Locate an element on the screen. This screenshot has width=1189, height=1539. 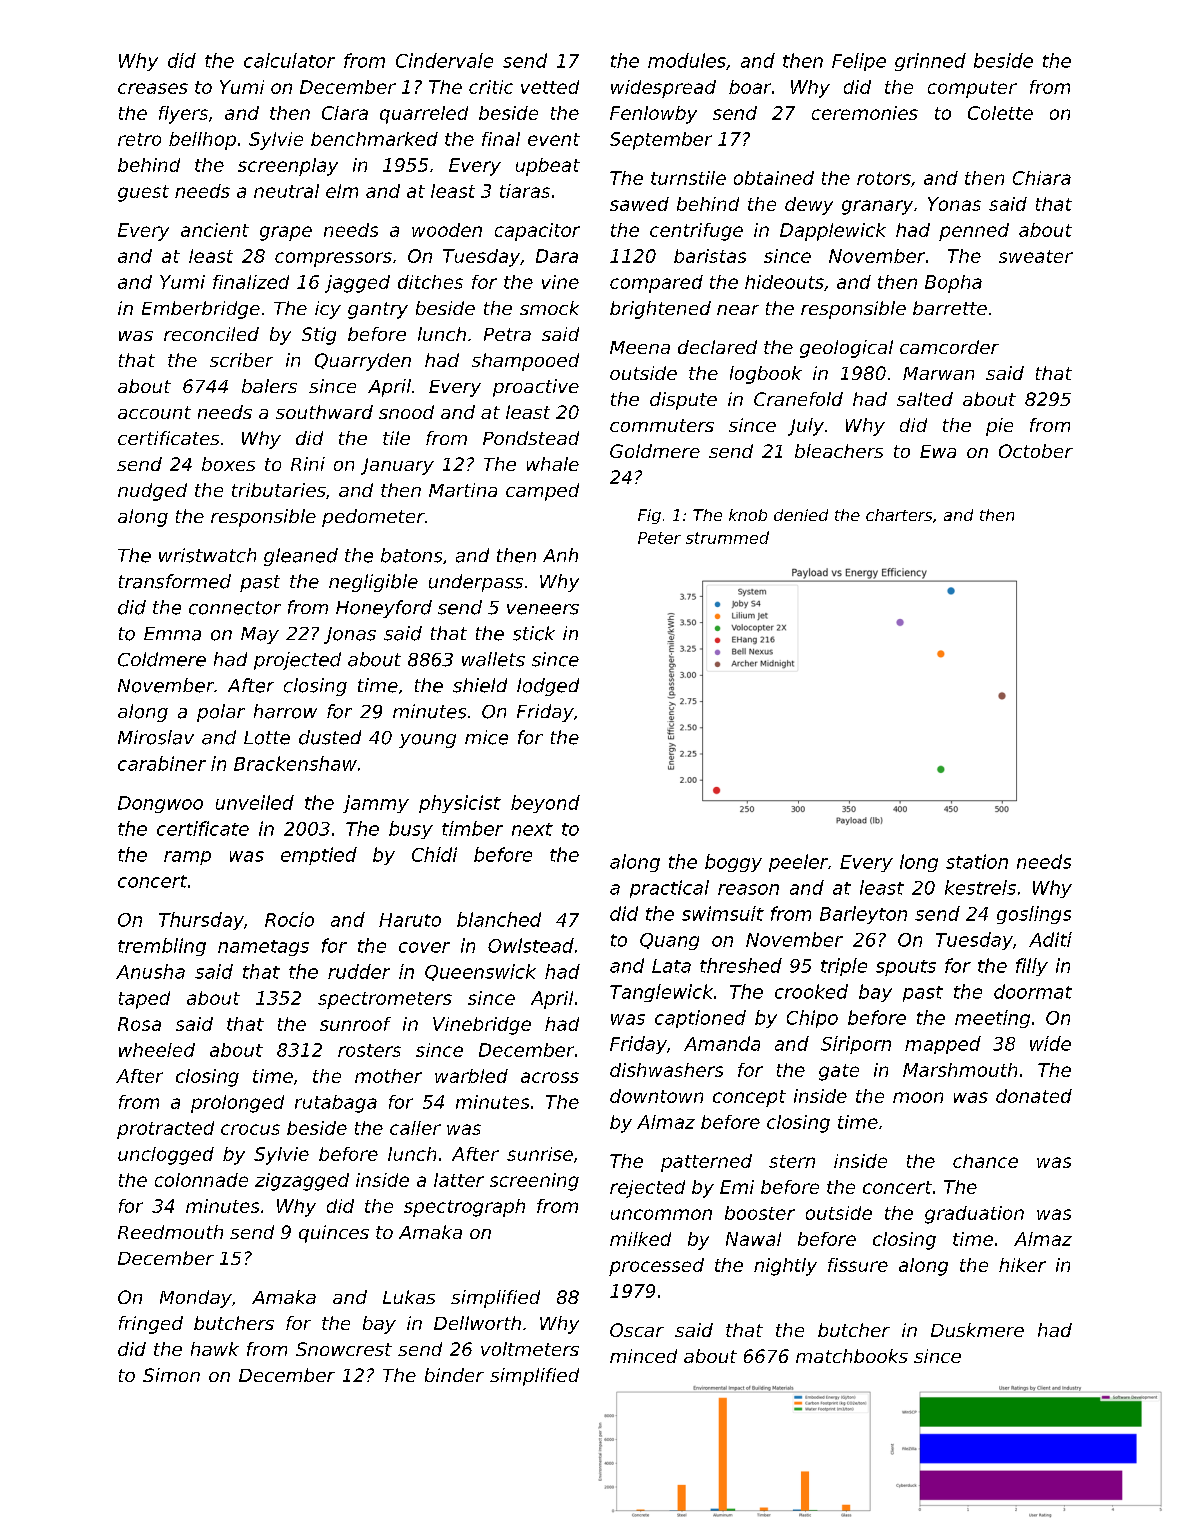
sweater is located at coordinates (1036, 256).
